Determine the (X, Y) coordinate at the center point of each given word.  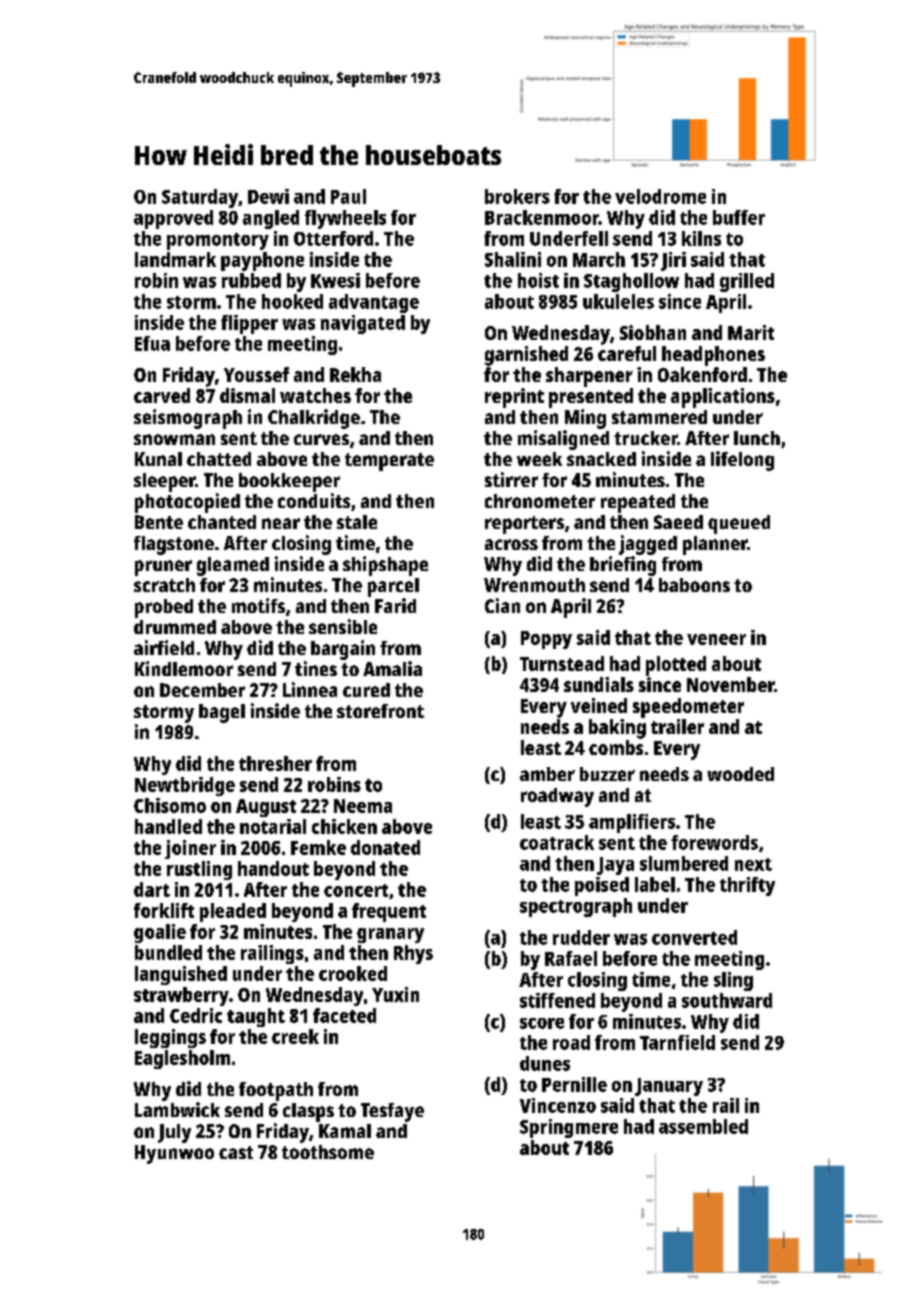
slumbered (684, 863)
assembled (703, 1126)
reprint (514, 398)
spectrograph (576, 907)
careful (627, 353)
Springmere (569, 1128)
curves (321, 439)
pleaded (233, 912)
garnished (526, 356)
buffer (739, 217)
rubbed (251, 280)
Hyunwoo (174, 1154)
